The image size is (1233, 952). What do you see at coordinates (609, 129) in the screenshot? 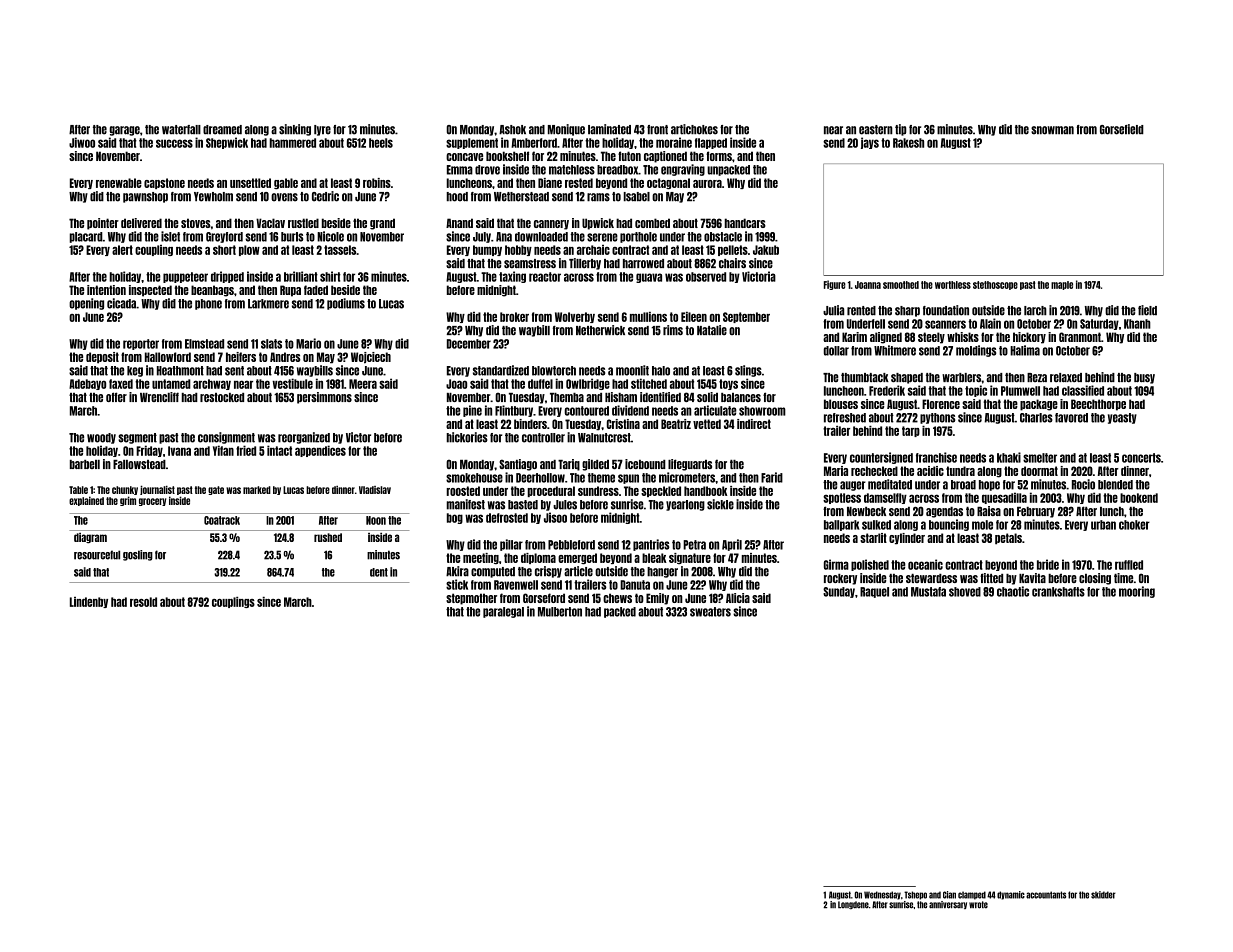
I see `laminated` at bounding box center [609, 129].
